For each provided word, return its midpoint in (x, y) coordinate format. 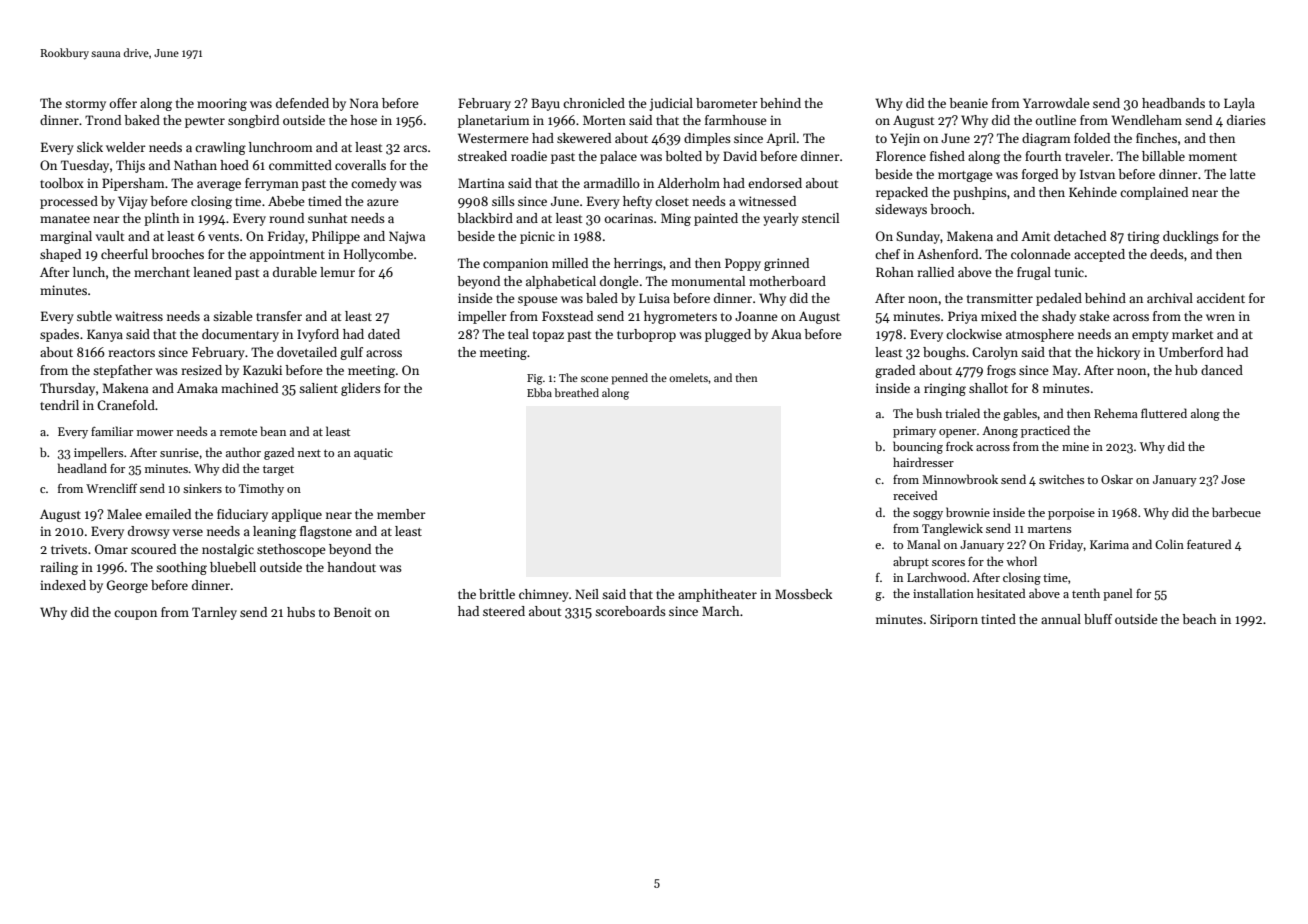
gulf (351, 353)
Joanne (756, 316)
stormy (85, 105)
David (740, 156)
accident (1221, 298)
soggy (928, 515)
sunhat (327, 218)
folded (1092, 138)
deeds (1167, 254)
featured (1209, 544)
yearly (781, 219)
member (401, 514)
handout (351, 567)
